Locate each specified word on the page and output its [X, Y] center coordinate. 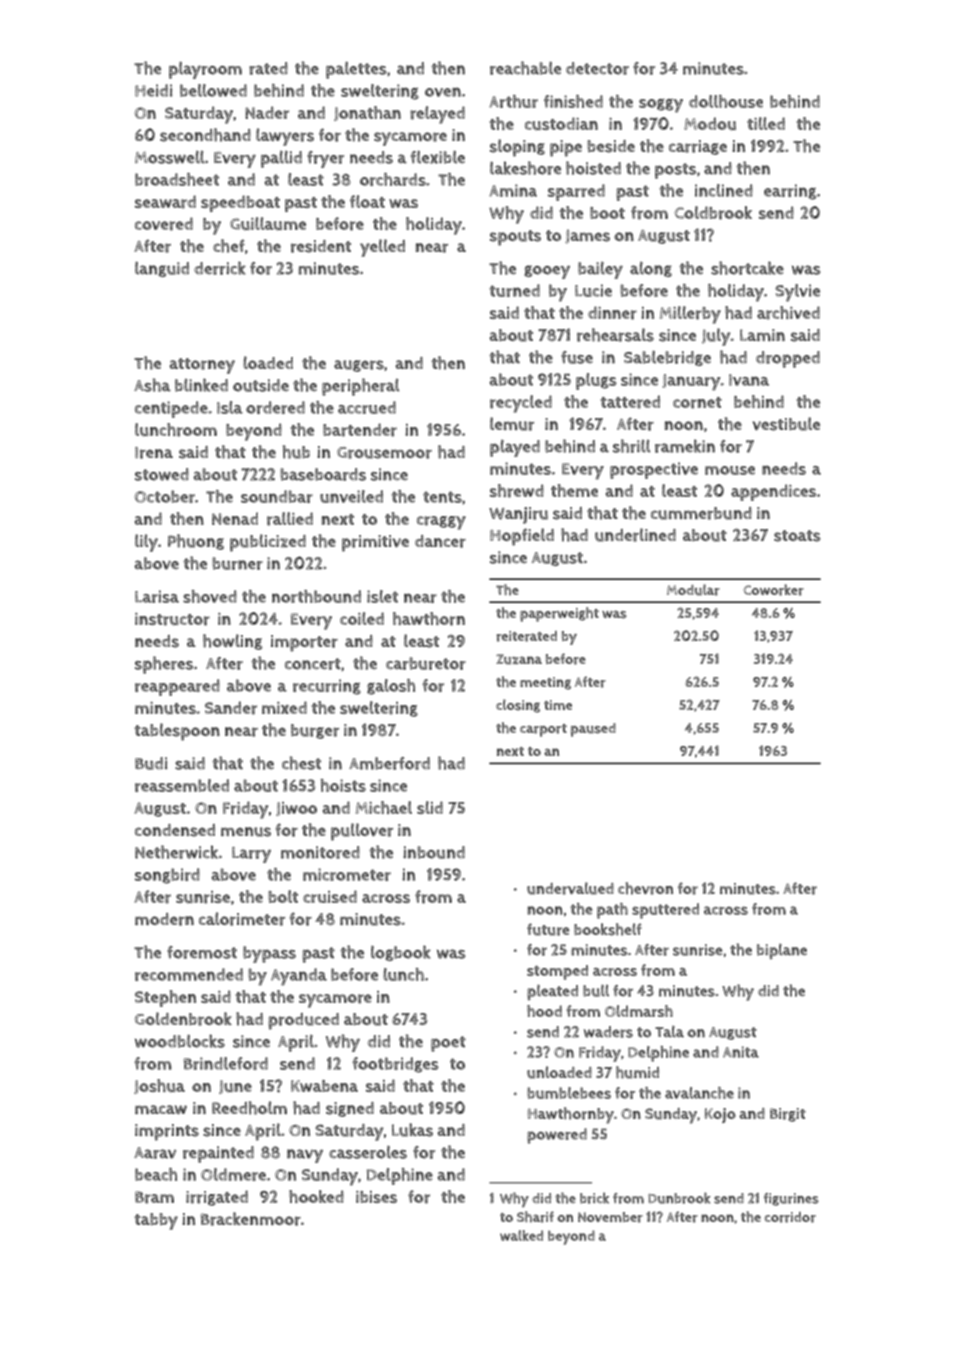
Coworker [773, 590]
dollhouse [726, 101]
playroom [205, 70]
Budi [151, 763]
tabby [156, 1221]
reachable [525, 68]
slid [430, 807]
